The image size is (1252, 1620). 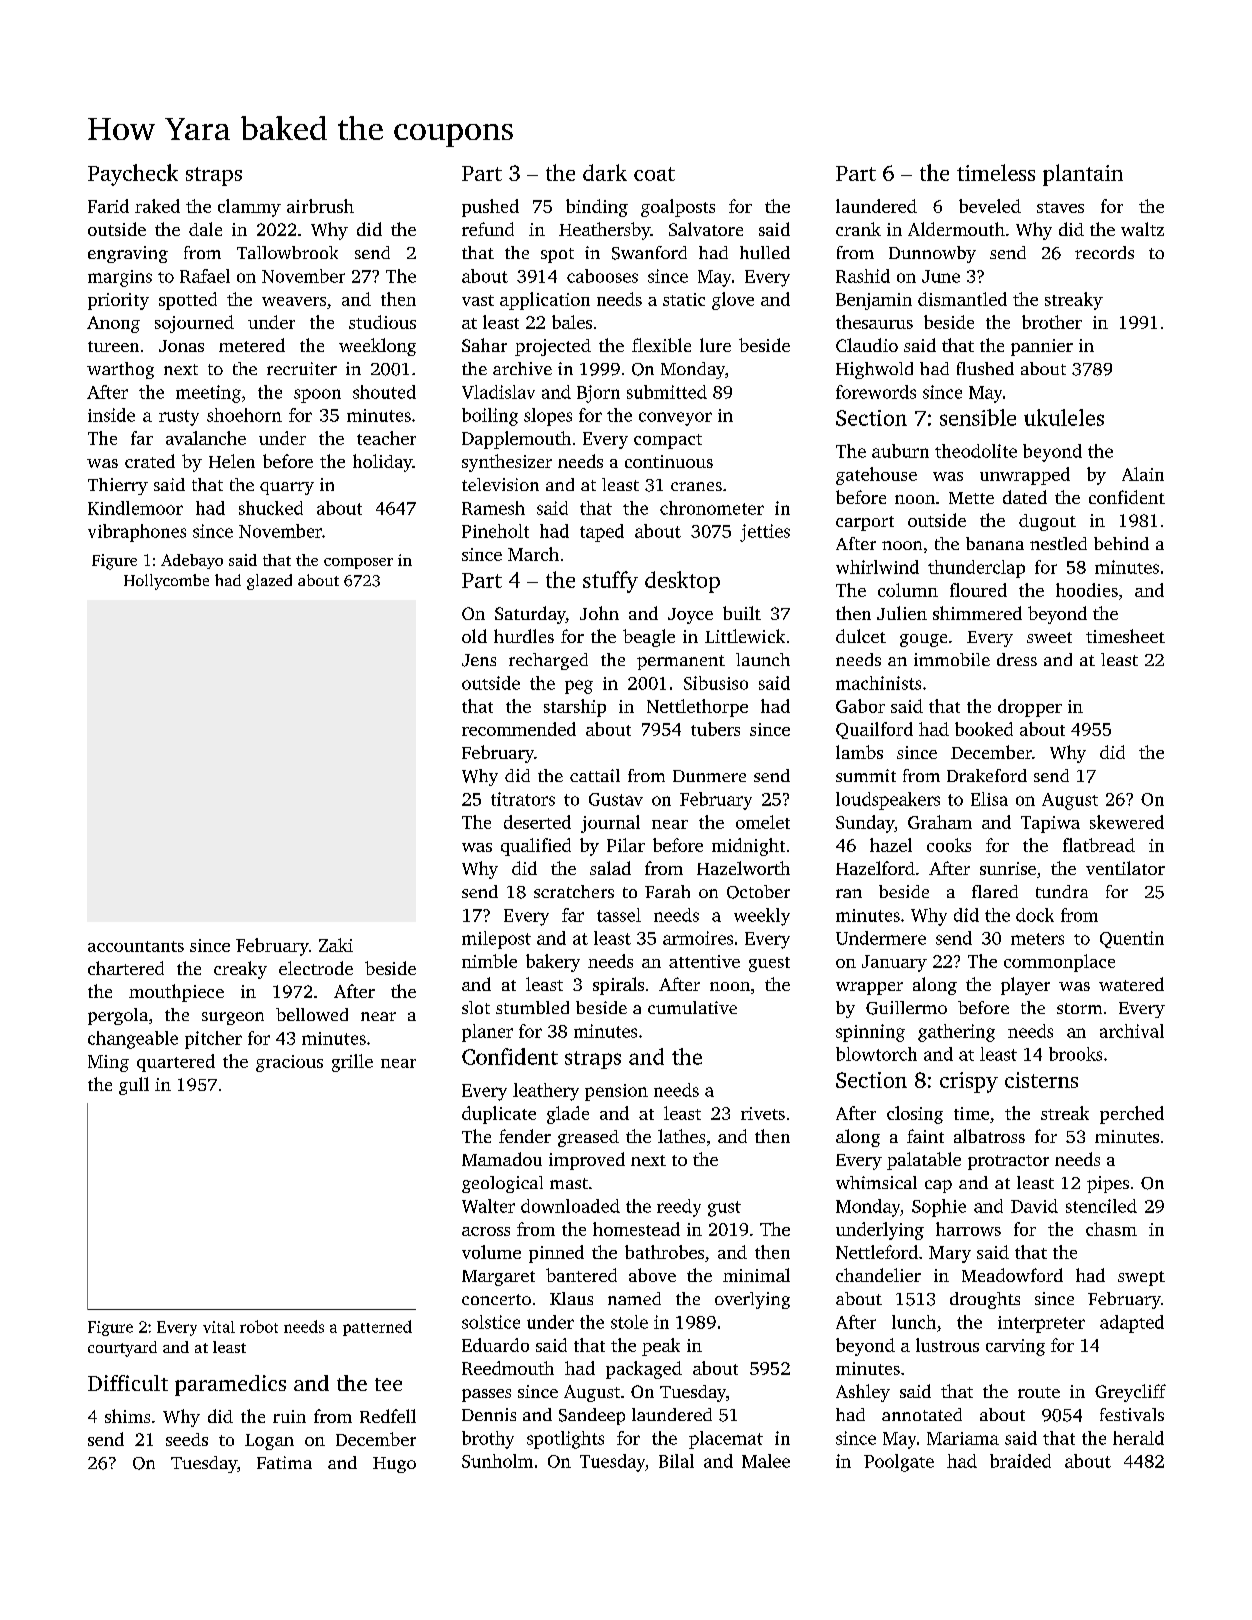 What do you see at coordinates (187, 1439) in the screenshot?
I see `seeds` at bounding box center [187, 1439].
